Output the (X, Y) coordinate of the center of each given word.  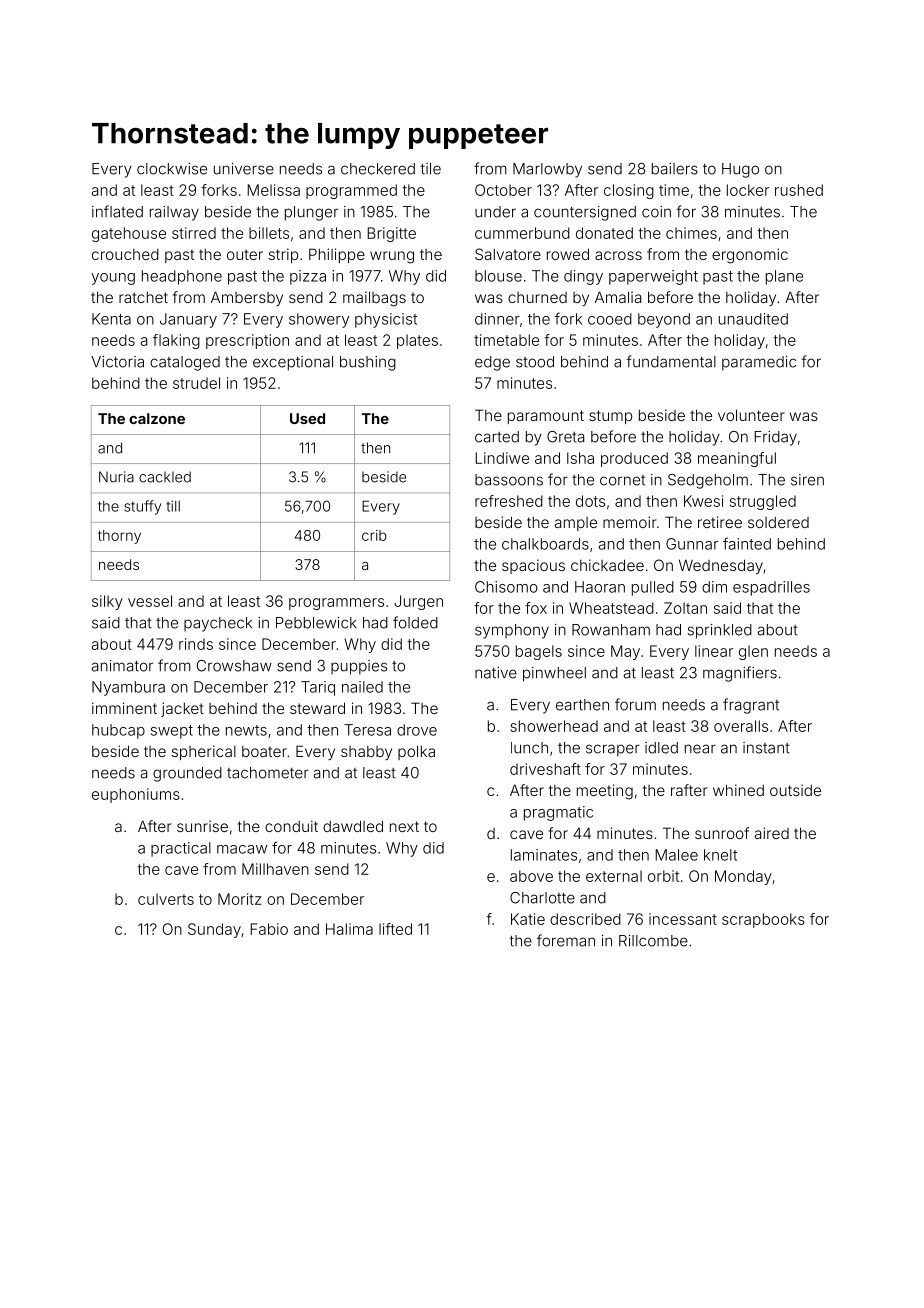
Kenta (111, 319)
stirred (194, 233)
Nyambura (128, 688)
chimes (691, 233)
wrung (392, 257)
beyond (664, 320)
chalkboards (545, 544)
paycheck (218, 624)
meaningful (737, 459)
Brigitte (391, 234)
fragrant (751, 706)
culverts (166, 899)
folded (415, 622)
